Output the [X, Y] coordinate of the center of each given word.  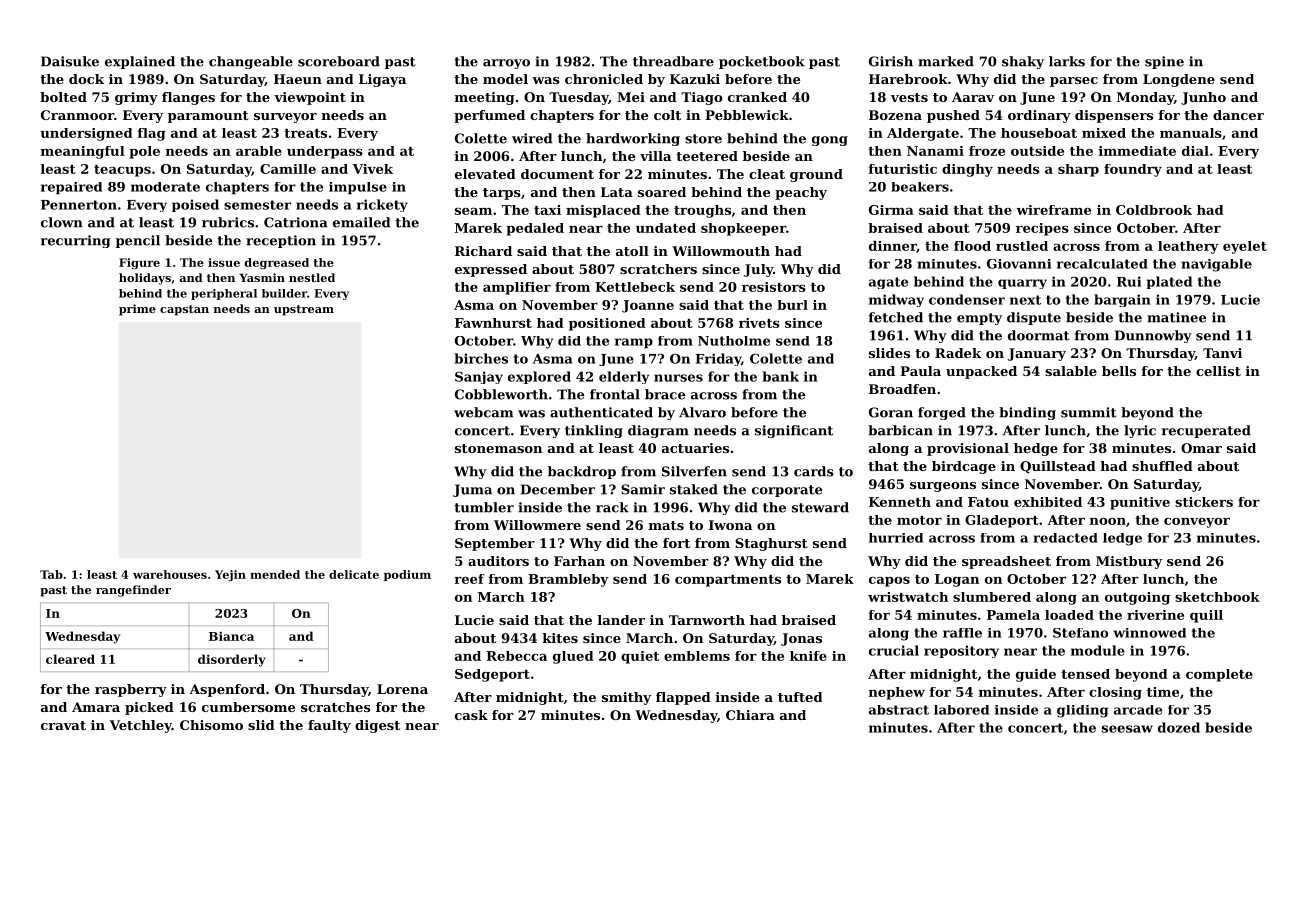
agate [888, 283]
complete [1219, 675]
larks [1067, 61]
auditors [498, 561]
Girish [891, 61]
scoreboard [339, 61]
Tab [51, 574]
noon [1108, 521]
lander [621, 620]
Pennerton [79, 205]
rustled [1022, 246]
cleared [70, 659]
